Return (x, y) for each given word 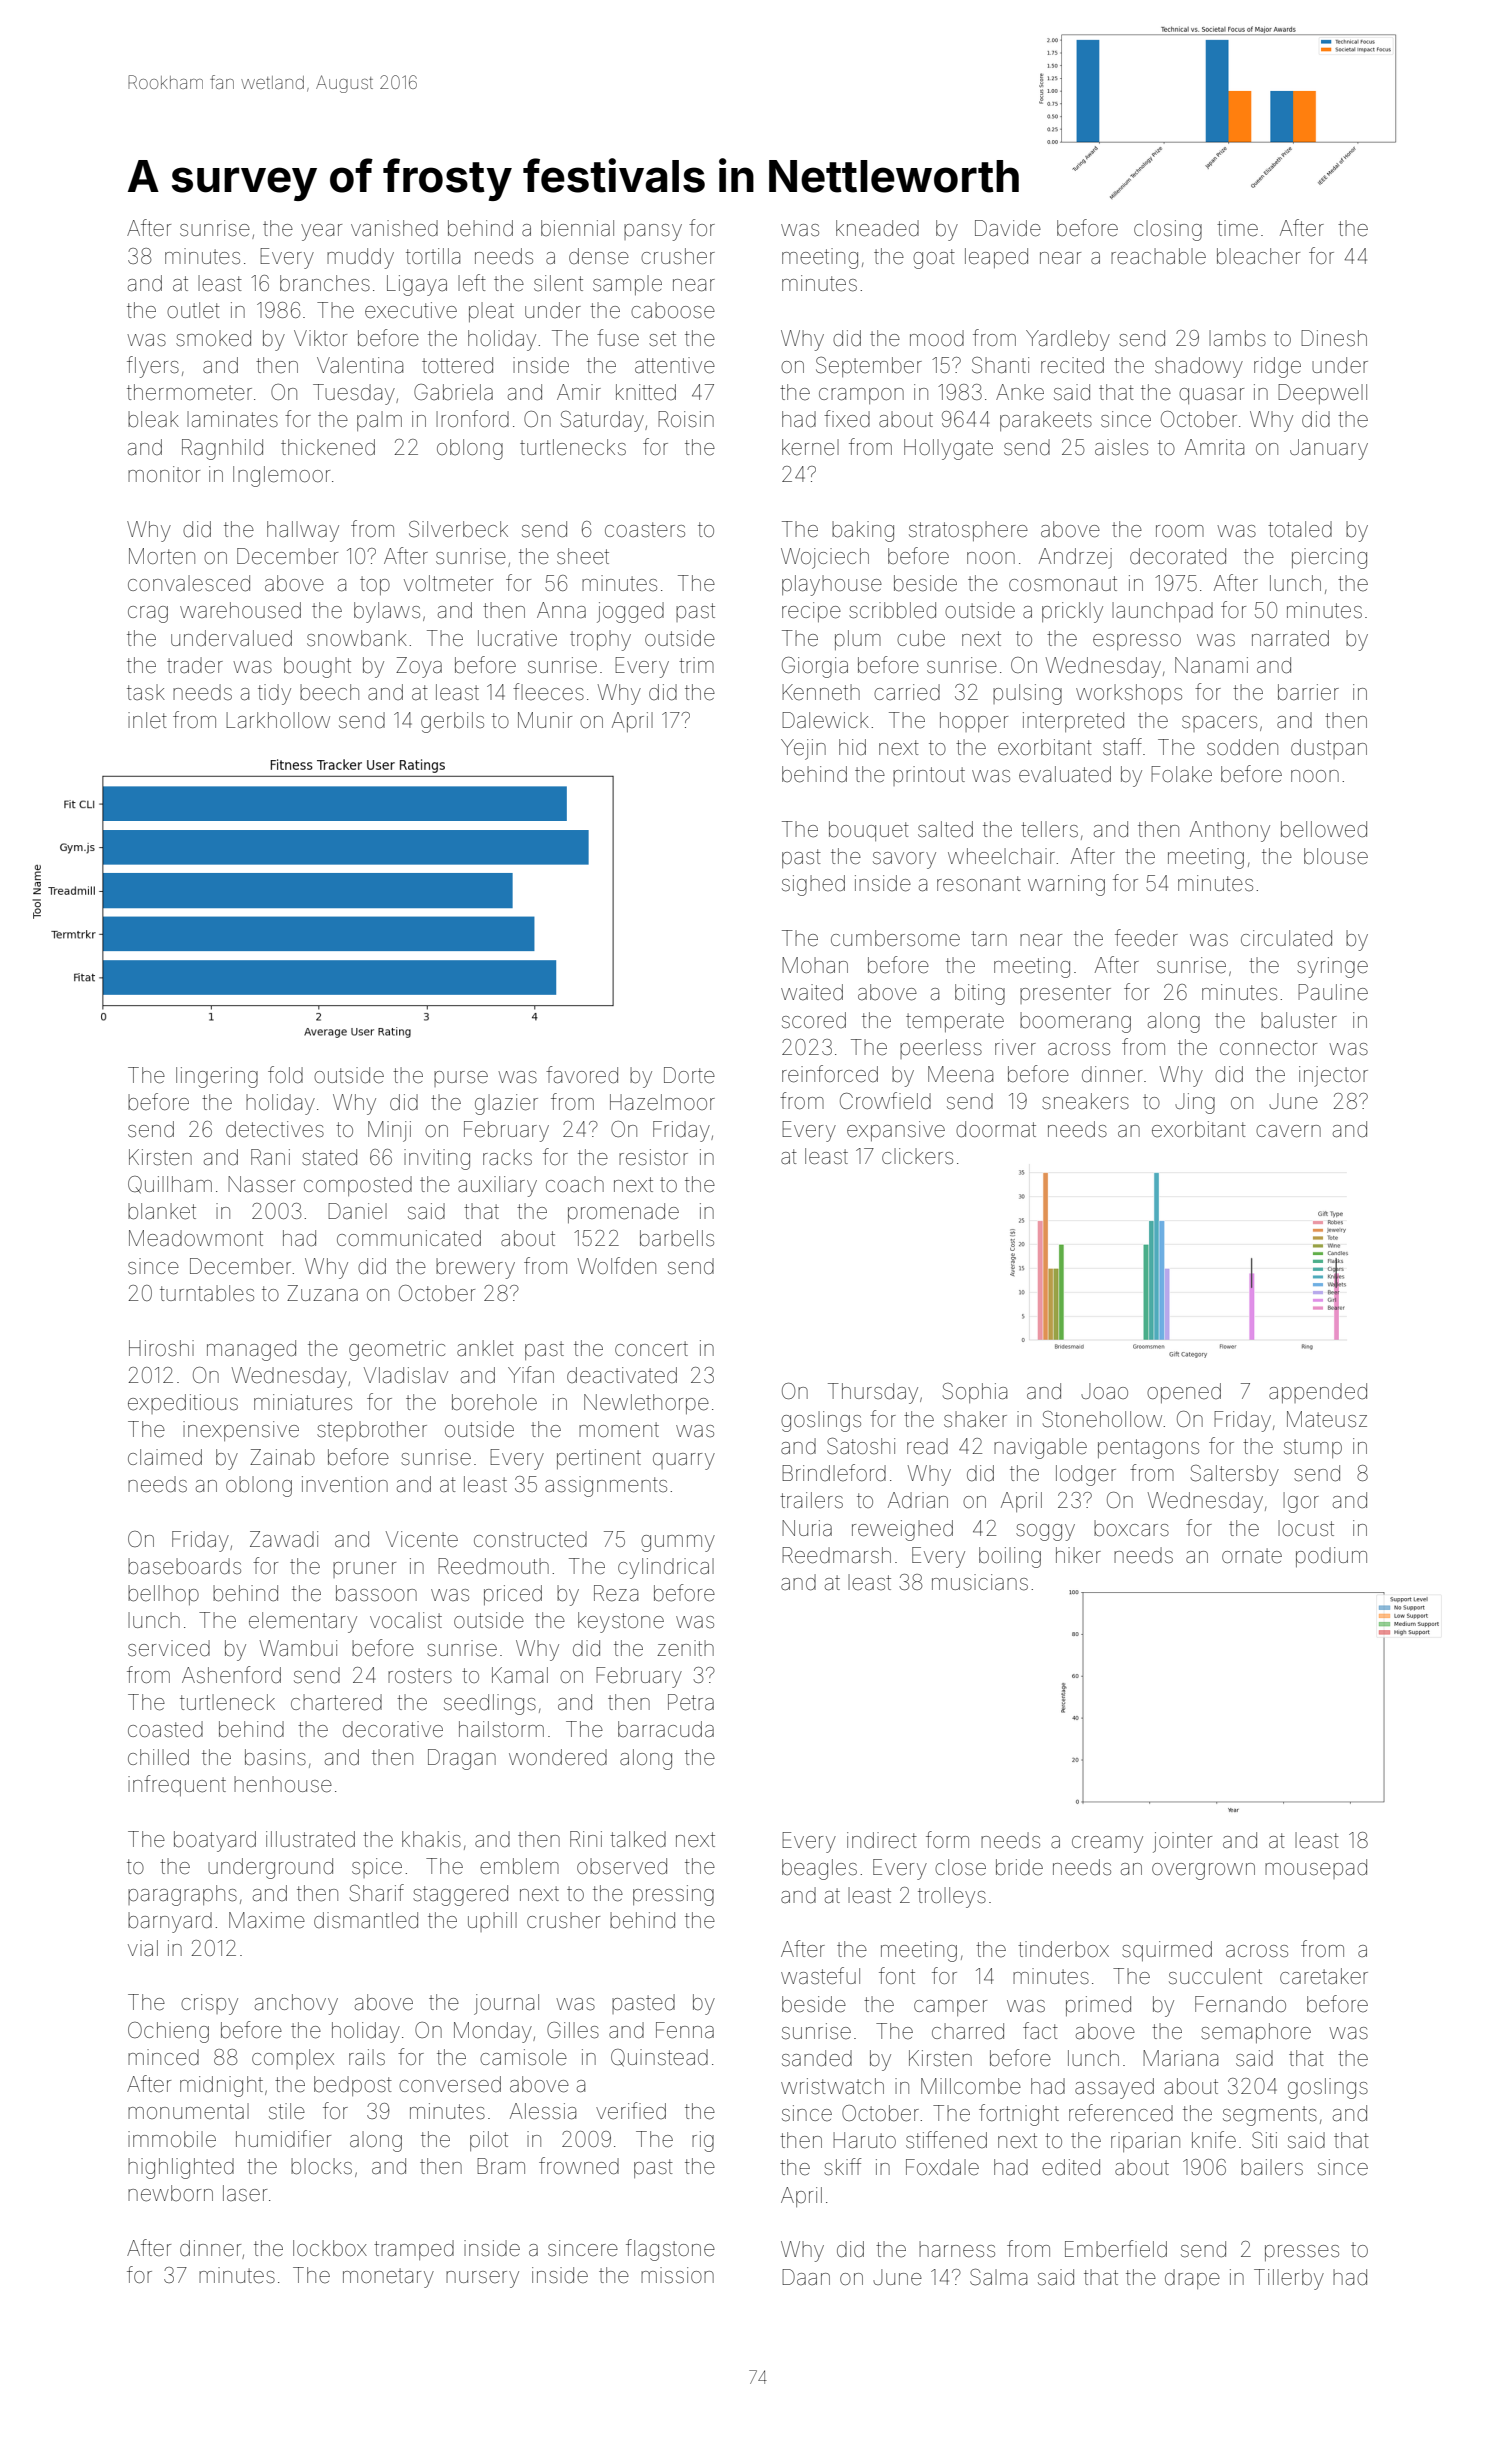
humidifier (283, 2139)
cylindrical (666, 1568)
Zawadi (284, 1539)
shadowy (1199, 367)
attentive (675, 365)
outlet (193, 310)
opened (1184, 1393)
